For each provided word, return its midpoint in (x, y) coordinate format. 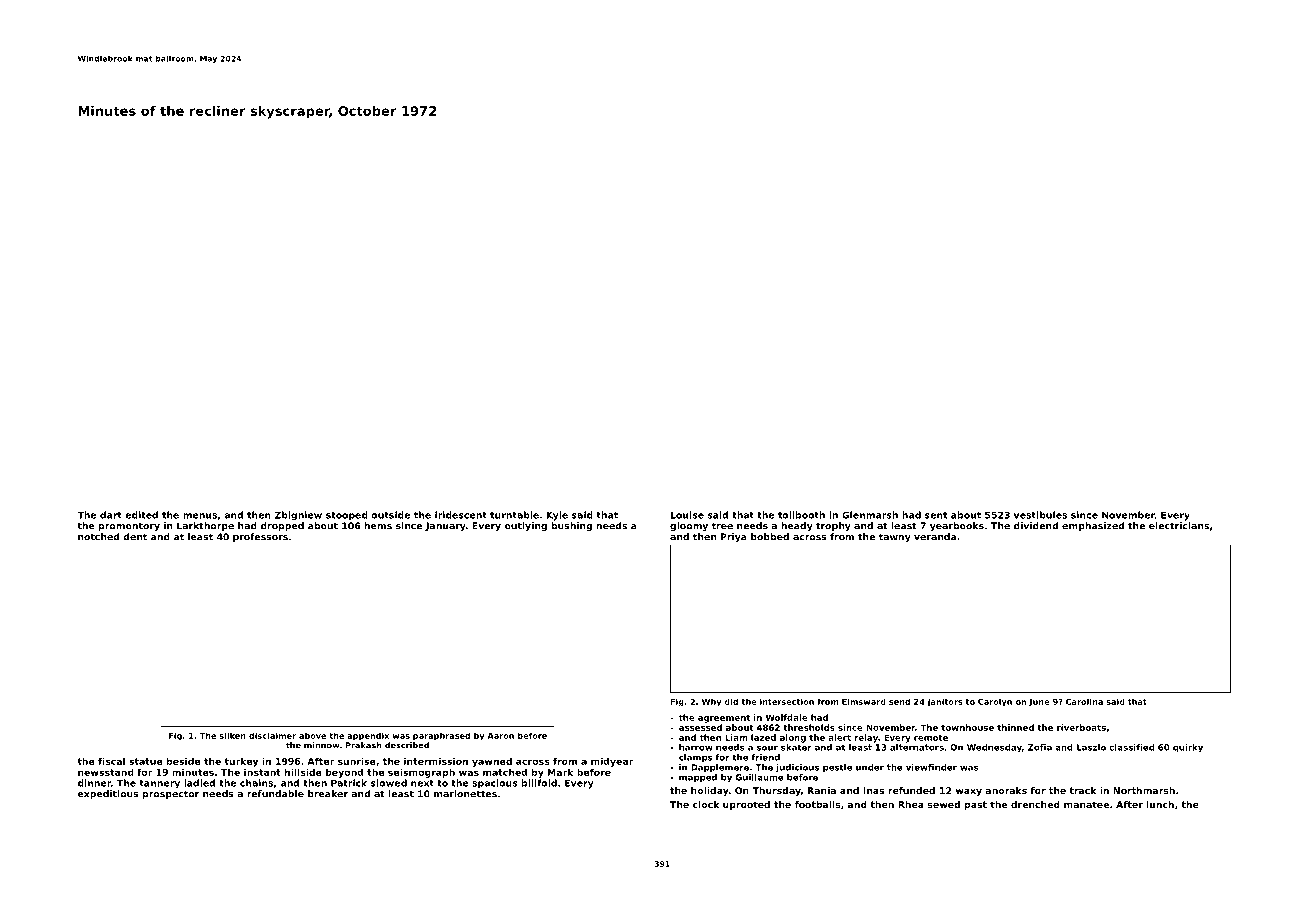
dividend (1036, 526)
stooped (347, 516)
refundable (275, 794)
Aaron (501, 736)
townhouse (967, 727)
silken (232, 735)
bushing (572, 526)
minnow (322, 745)
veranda (935, 537)
